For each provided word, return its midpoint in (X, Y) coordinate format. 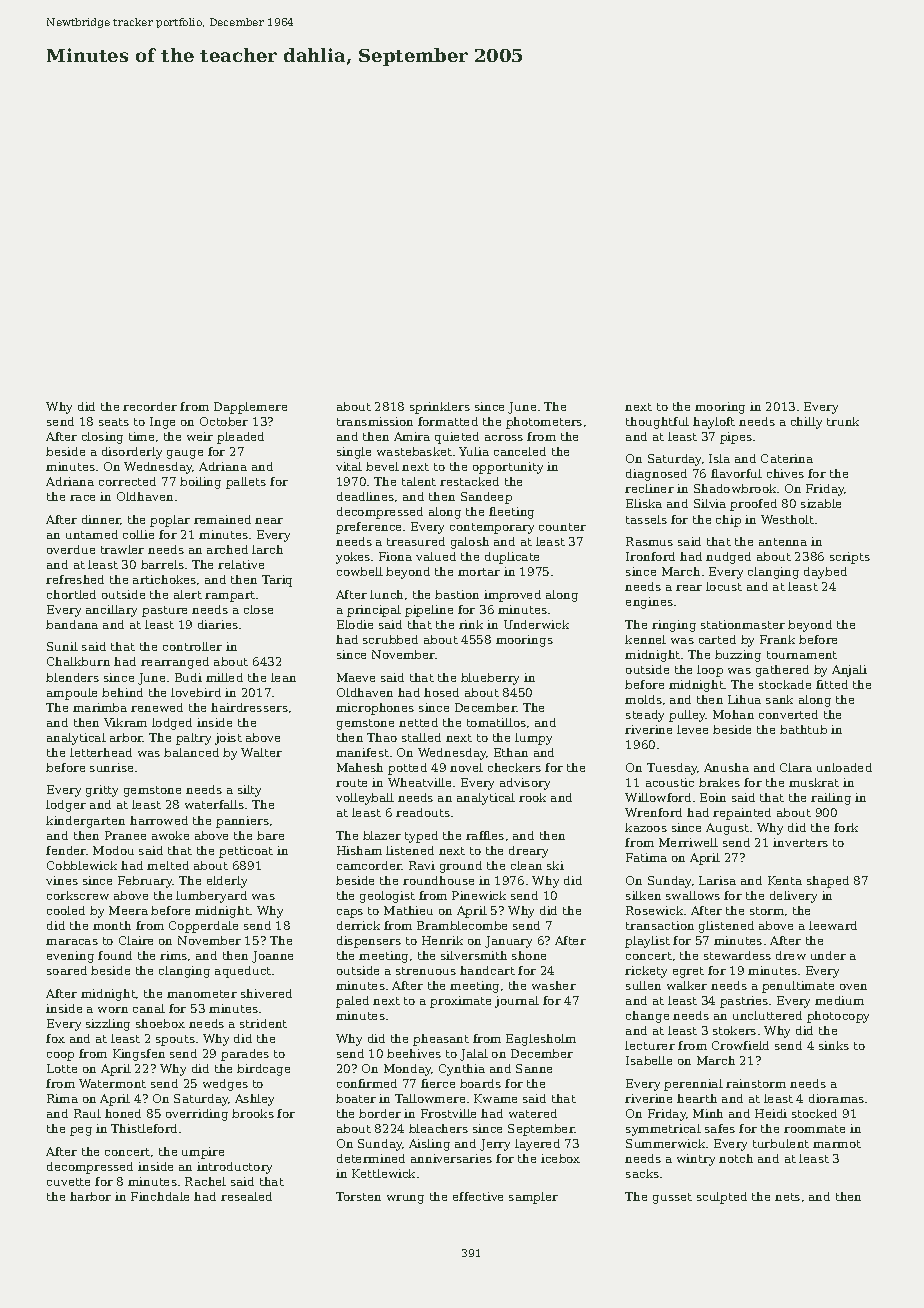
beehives (414, 1053)
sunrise (111, 767)
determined (371, 1158)
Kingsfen (139, 1055)
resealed (246, 1196)
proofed (753, 505)
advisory (525, 784)
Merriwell (688, 842)
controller (192, 646)
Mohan (733, 714)
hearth (697, 1098)
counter (562, 527)
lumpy (533, 739)
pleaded (240, 438)
